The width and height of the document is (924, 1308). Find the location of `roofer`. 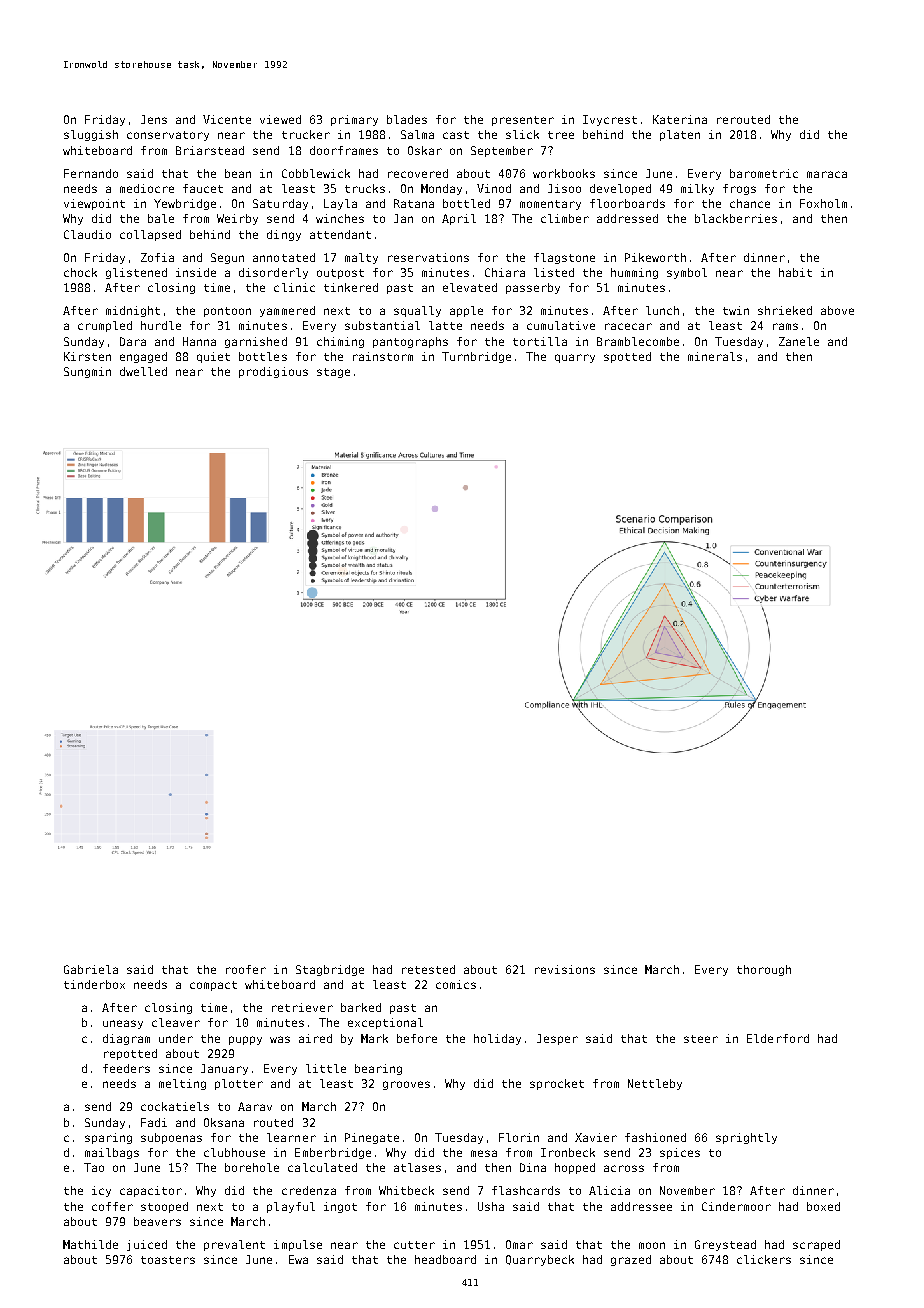

roofer is located at coordinates (246, 969).
